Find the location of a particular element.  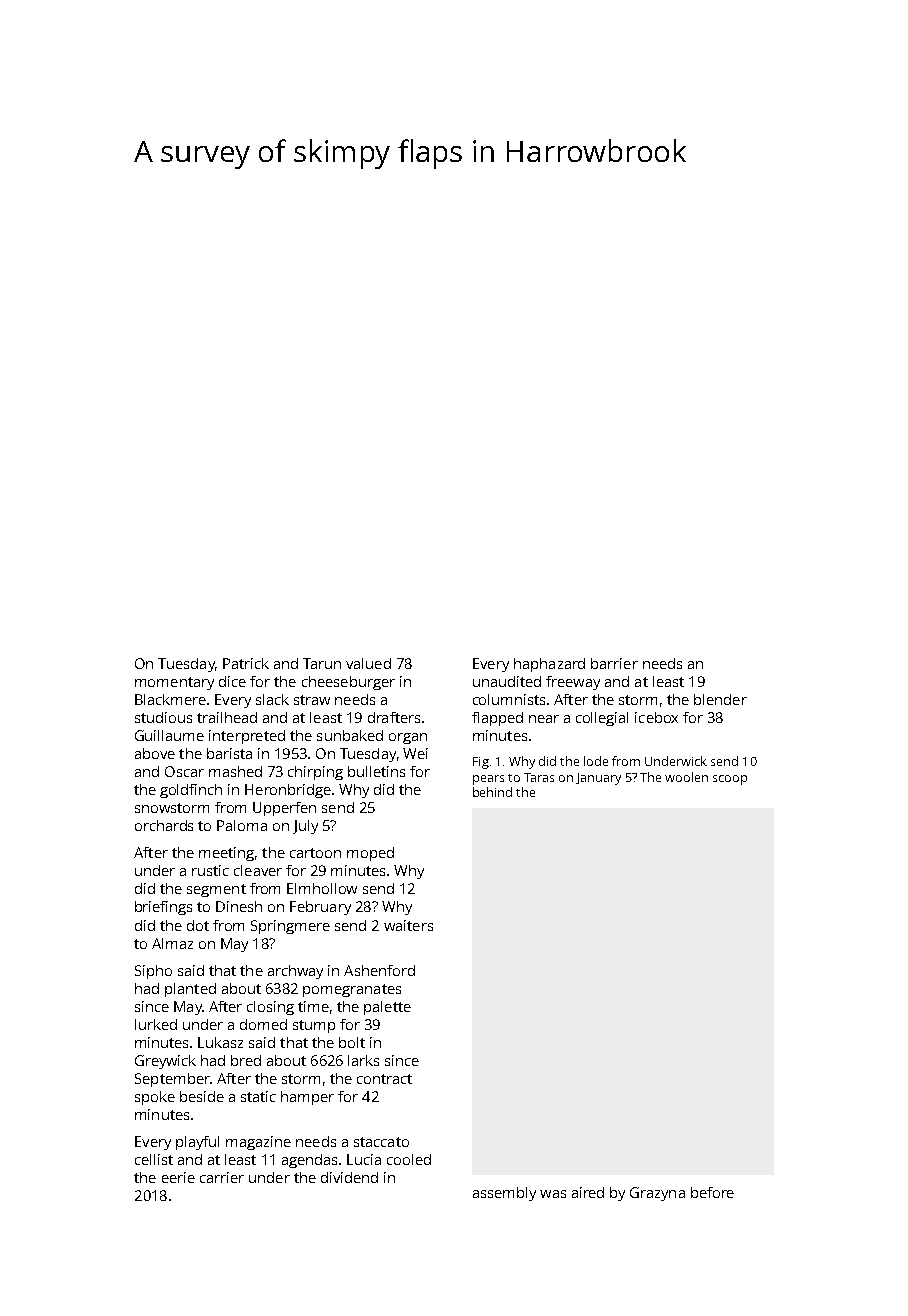

Grazyna is located at coordinates (657, 1194).
